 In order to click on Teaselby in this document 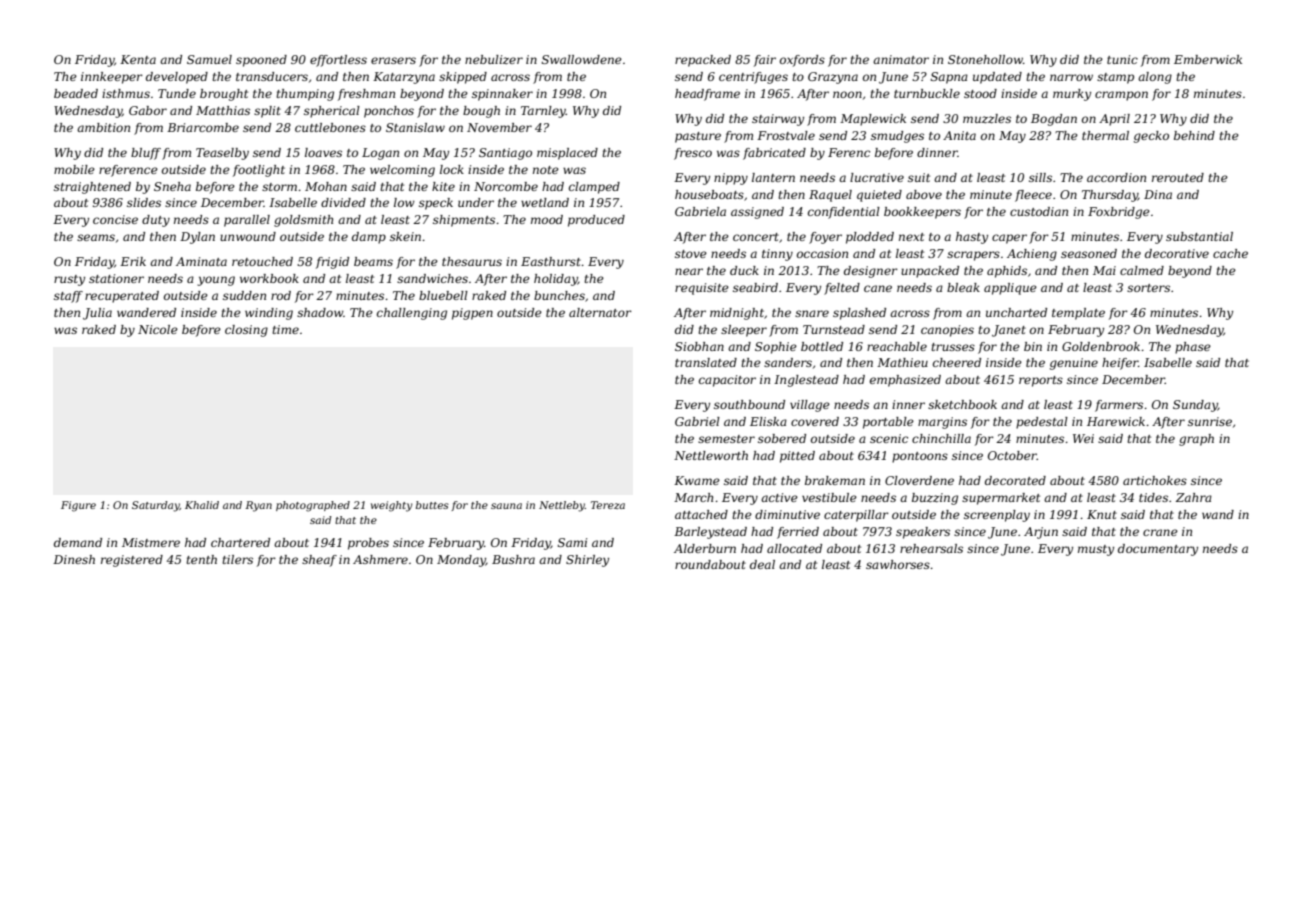, I will do `click(222, 154)`.
